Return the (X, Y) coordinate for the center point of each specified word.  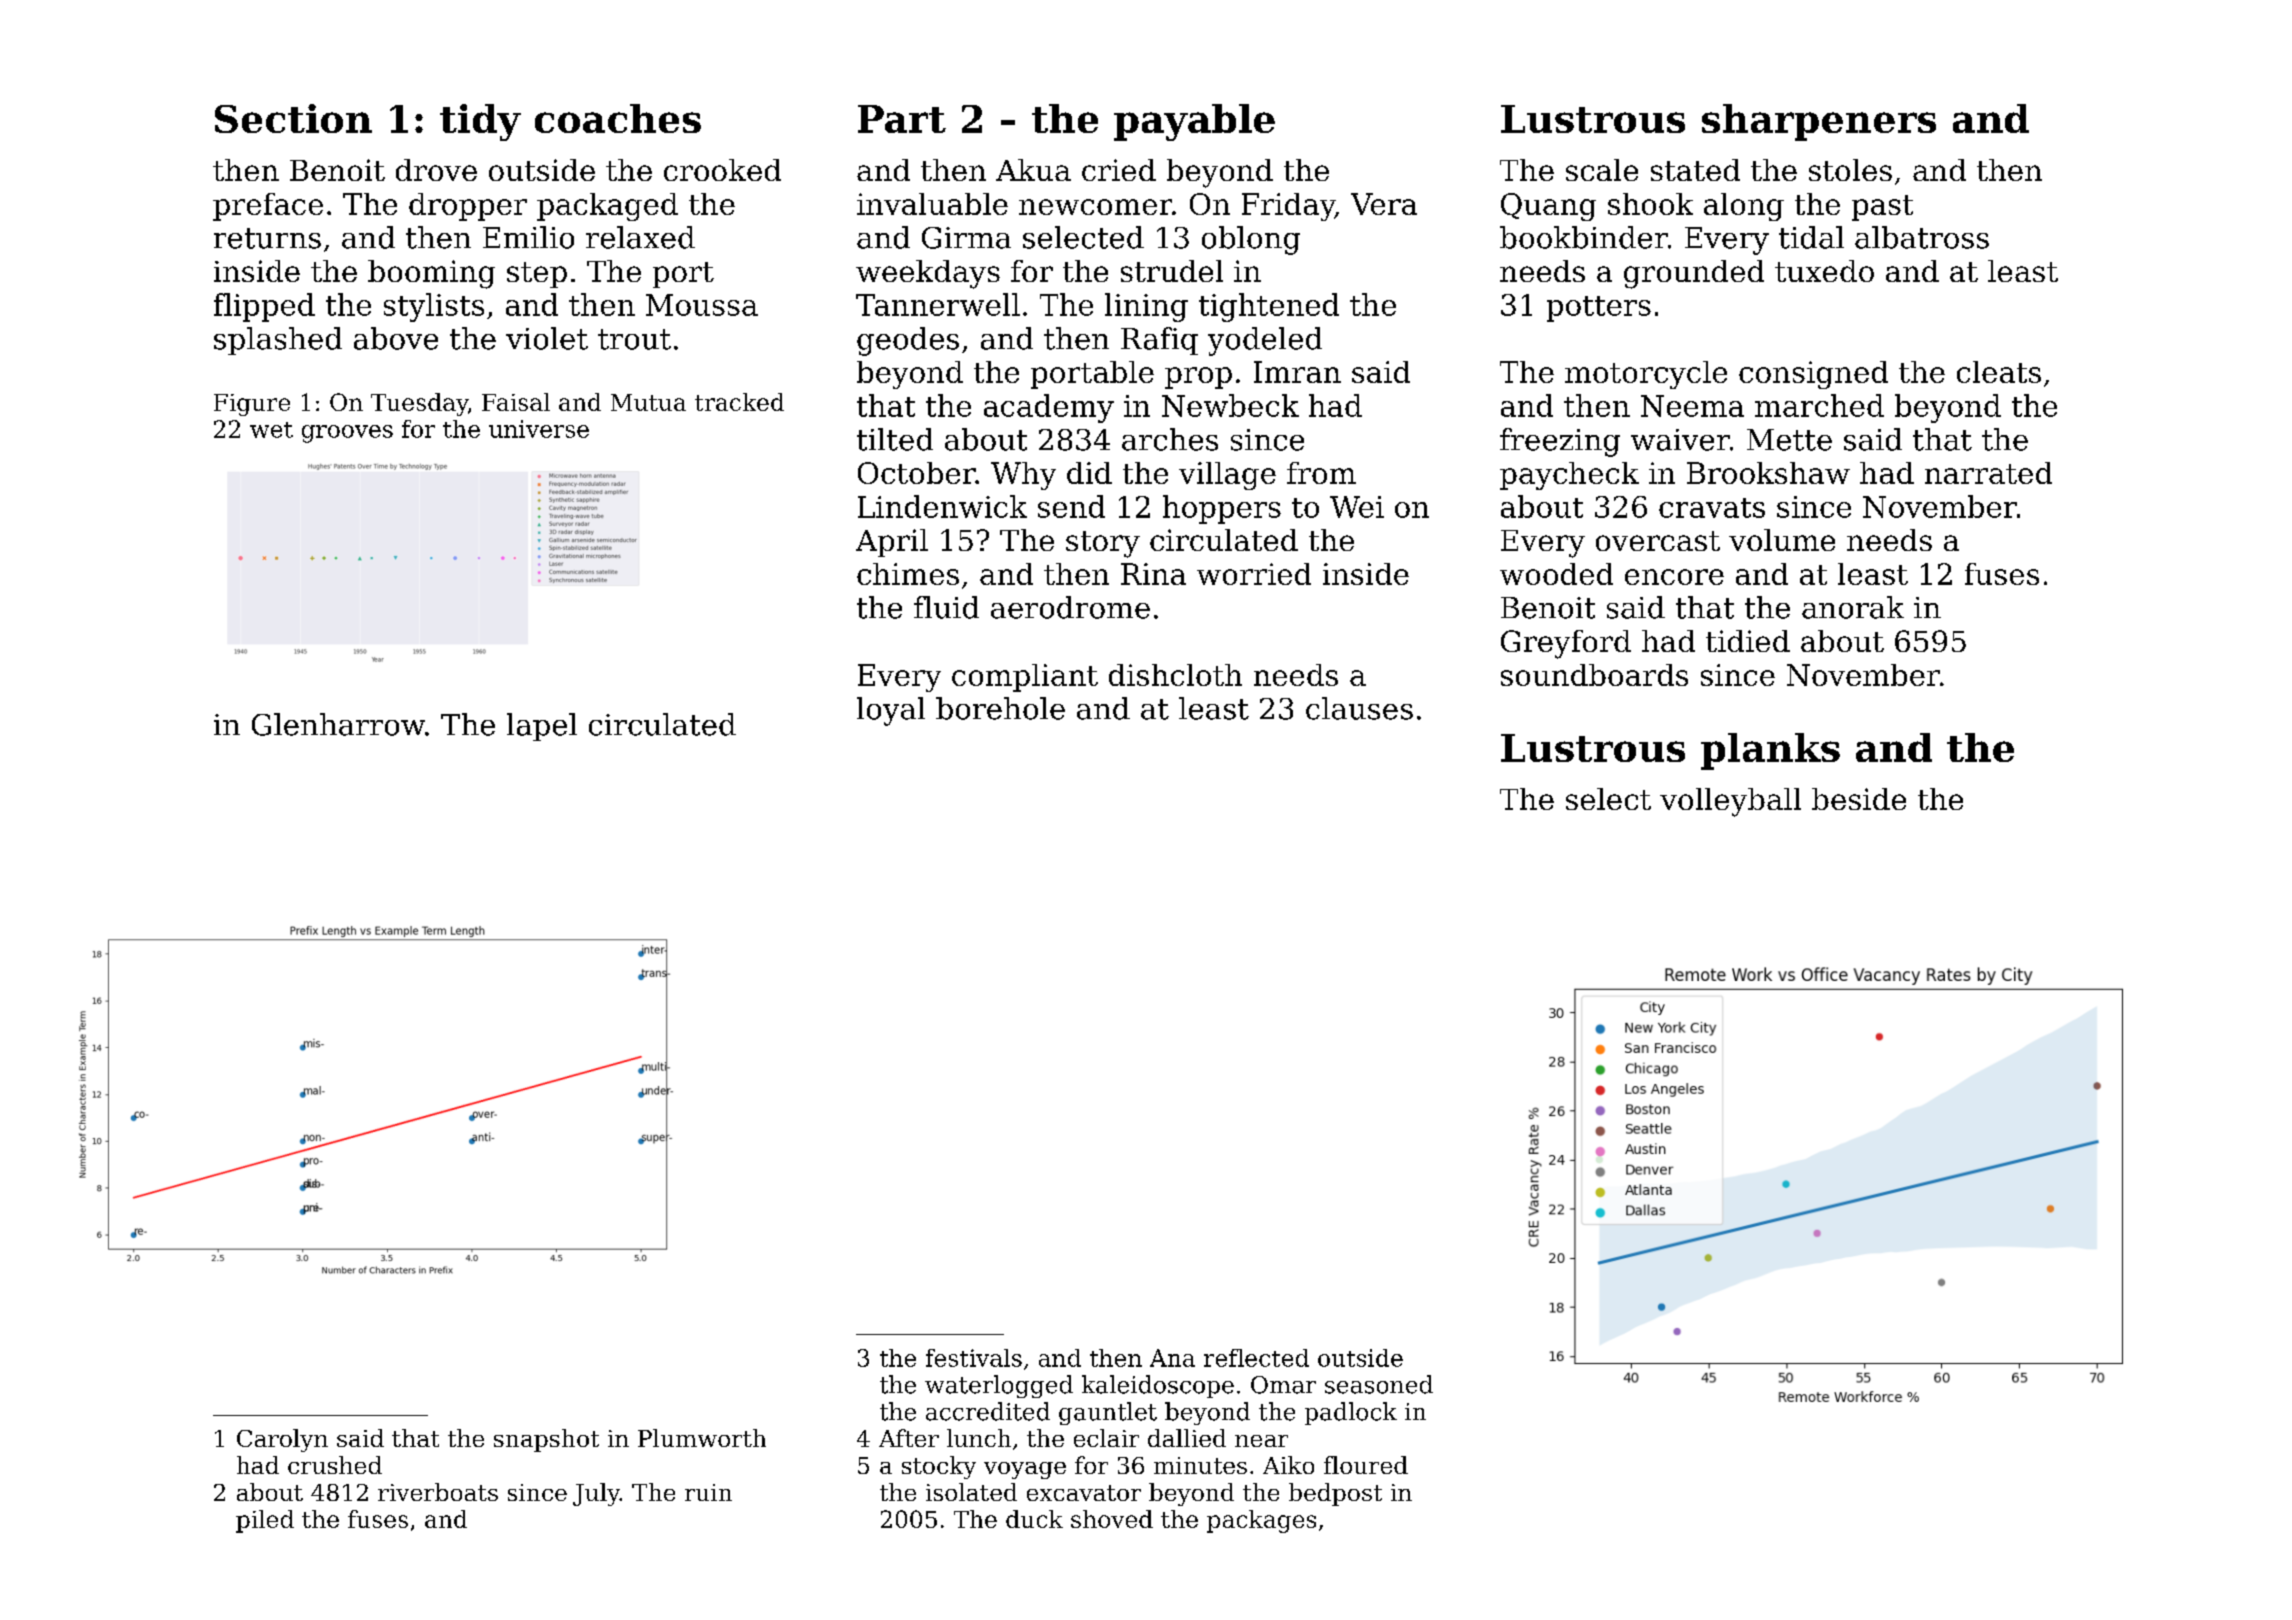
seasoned (1379, 1384)
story (1103, 544)
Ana (1172, 1358)
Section (293, 118)
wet (271, 430)
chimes (908, 574)
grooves (347, 434)
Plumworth (702, 1438)
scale (1602, 170)
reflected (1256, 1358)
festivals (974, 1358)
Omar (1283, 1385)
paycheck (1569, 476)
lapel (542, 727)
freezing (1560, 442)
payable (1194, 122)
